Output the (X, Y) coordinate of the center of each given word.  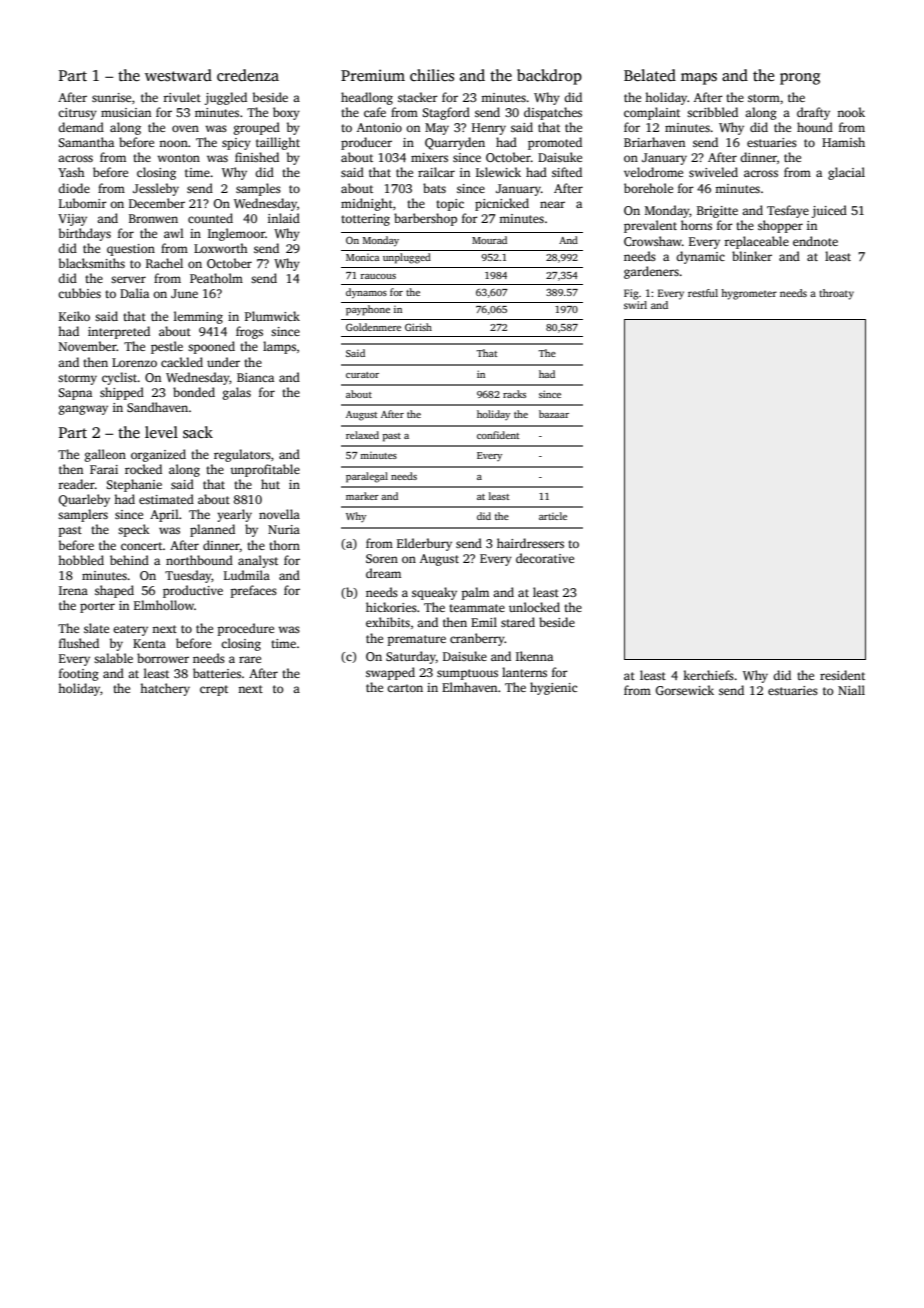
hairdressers (530, 543)
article (553, 516)
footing (79, 674)
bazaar (554, 414)
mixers (429, 157)
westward (178, 75)
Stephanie (134, 485)
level (161, 432)
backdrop (549, 77)
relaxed (362, 435)
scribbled (712, 112)
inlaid (284, 218)
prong (800, 79)
